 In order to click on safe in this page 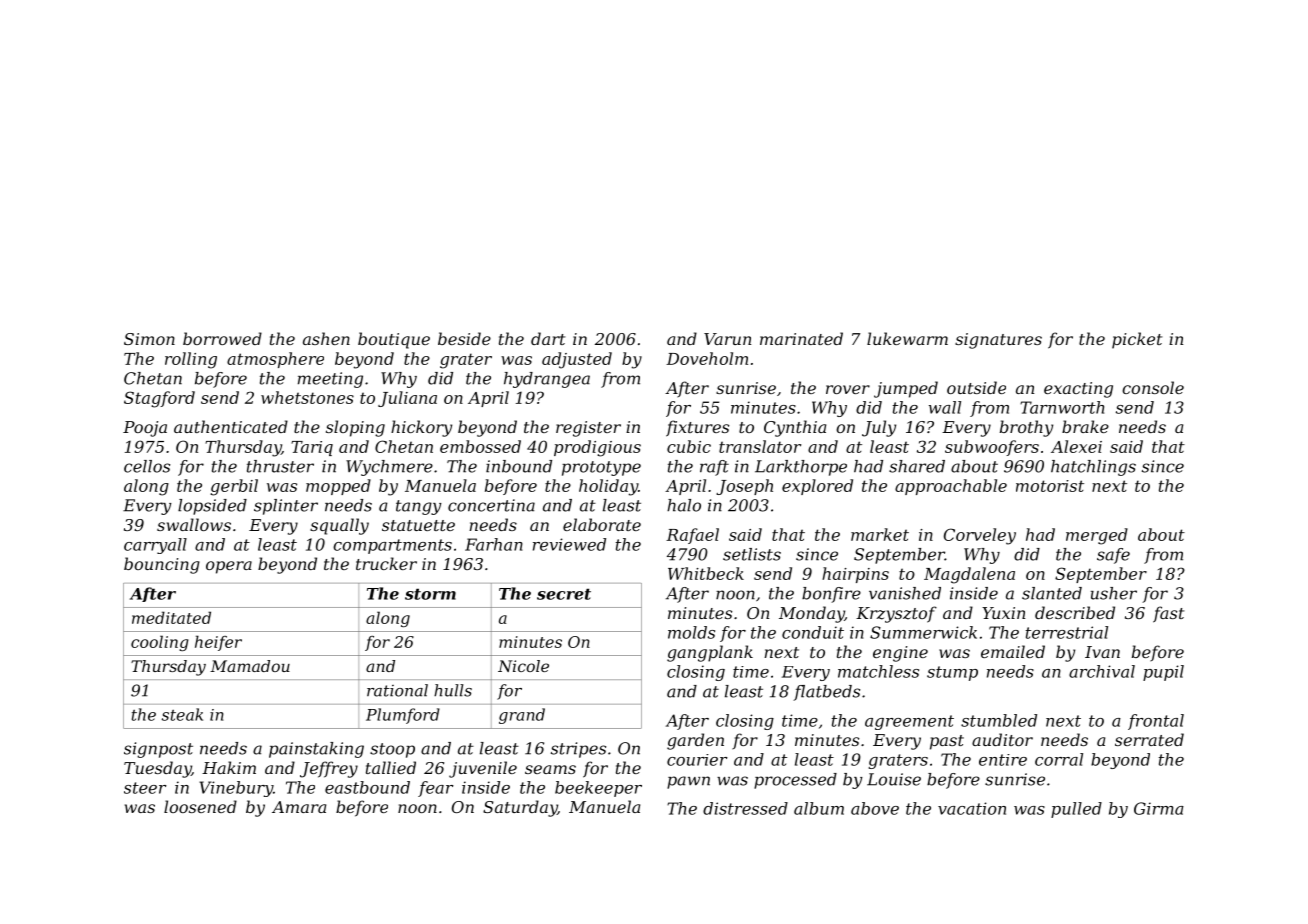, I will do `click(1113, 556)`.
